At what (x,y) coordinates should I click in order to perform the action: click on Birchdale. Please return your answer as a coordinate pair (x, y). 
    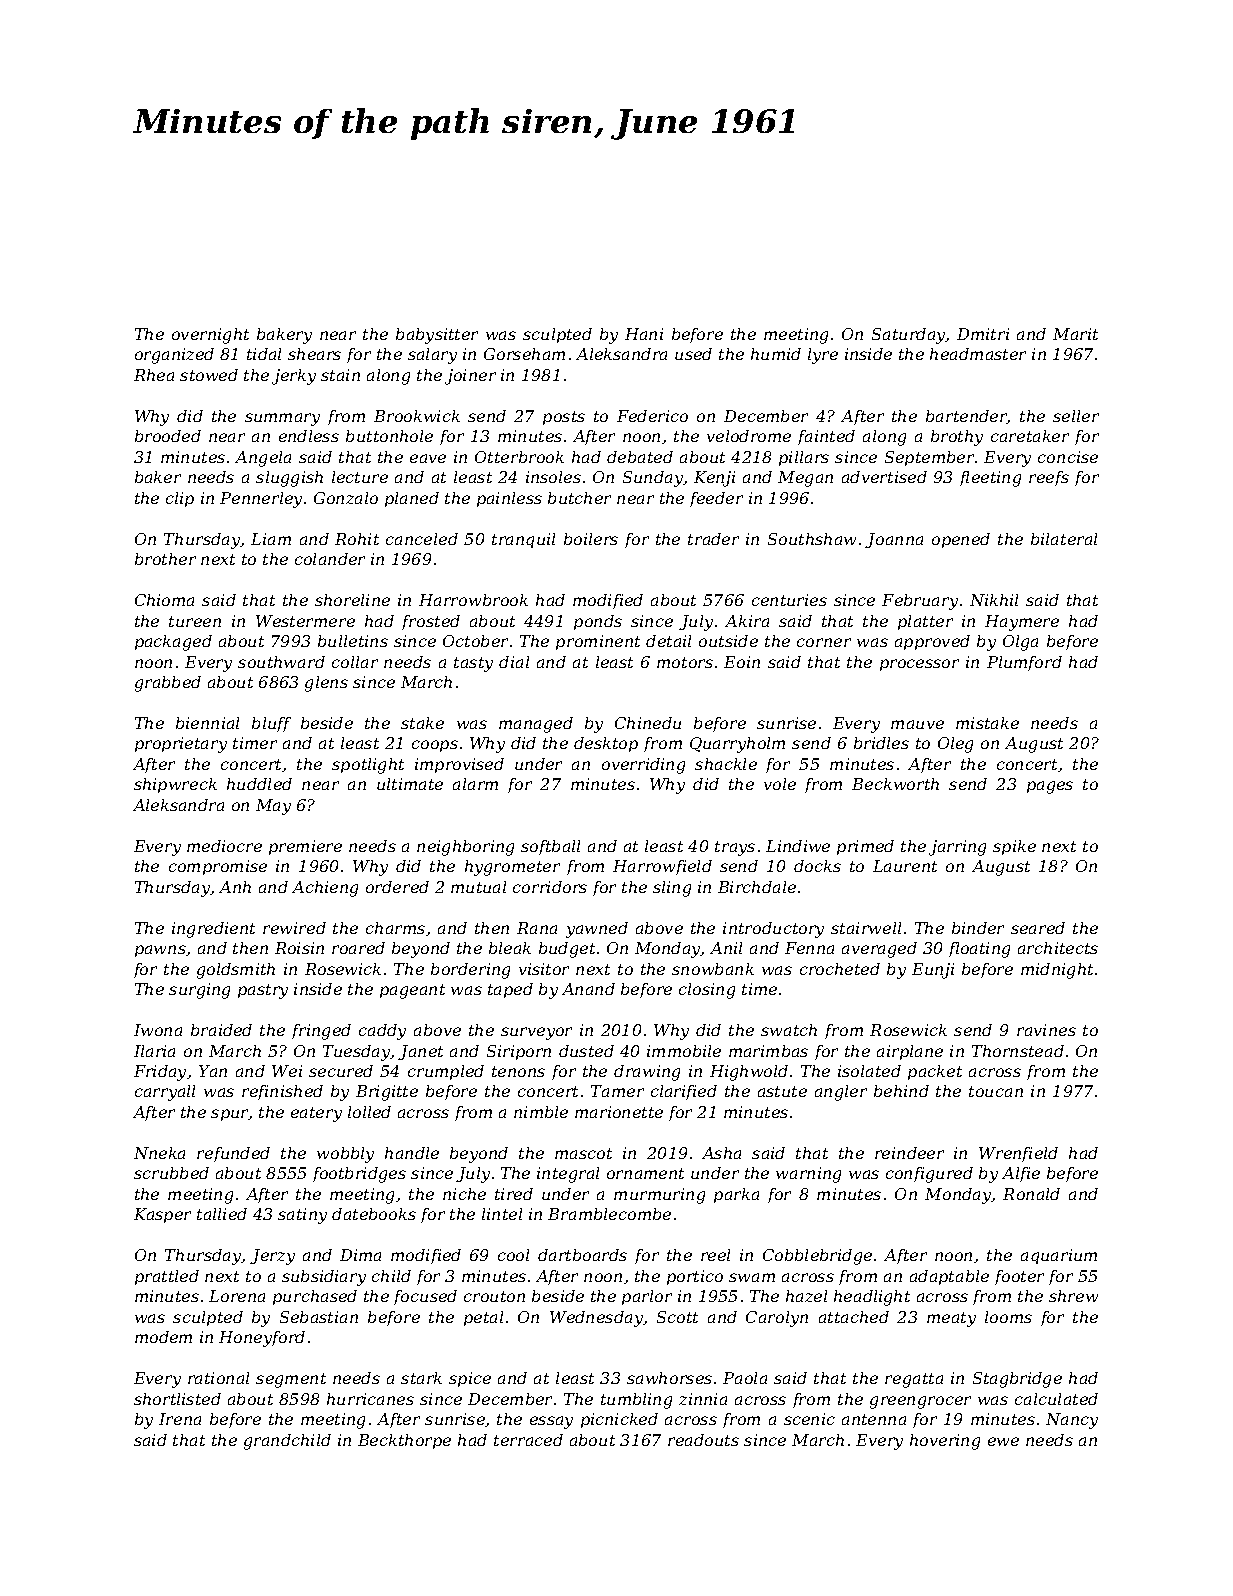
    Looking at the image, I should click on (757, 887).
